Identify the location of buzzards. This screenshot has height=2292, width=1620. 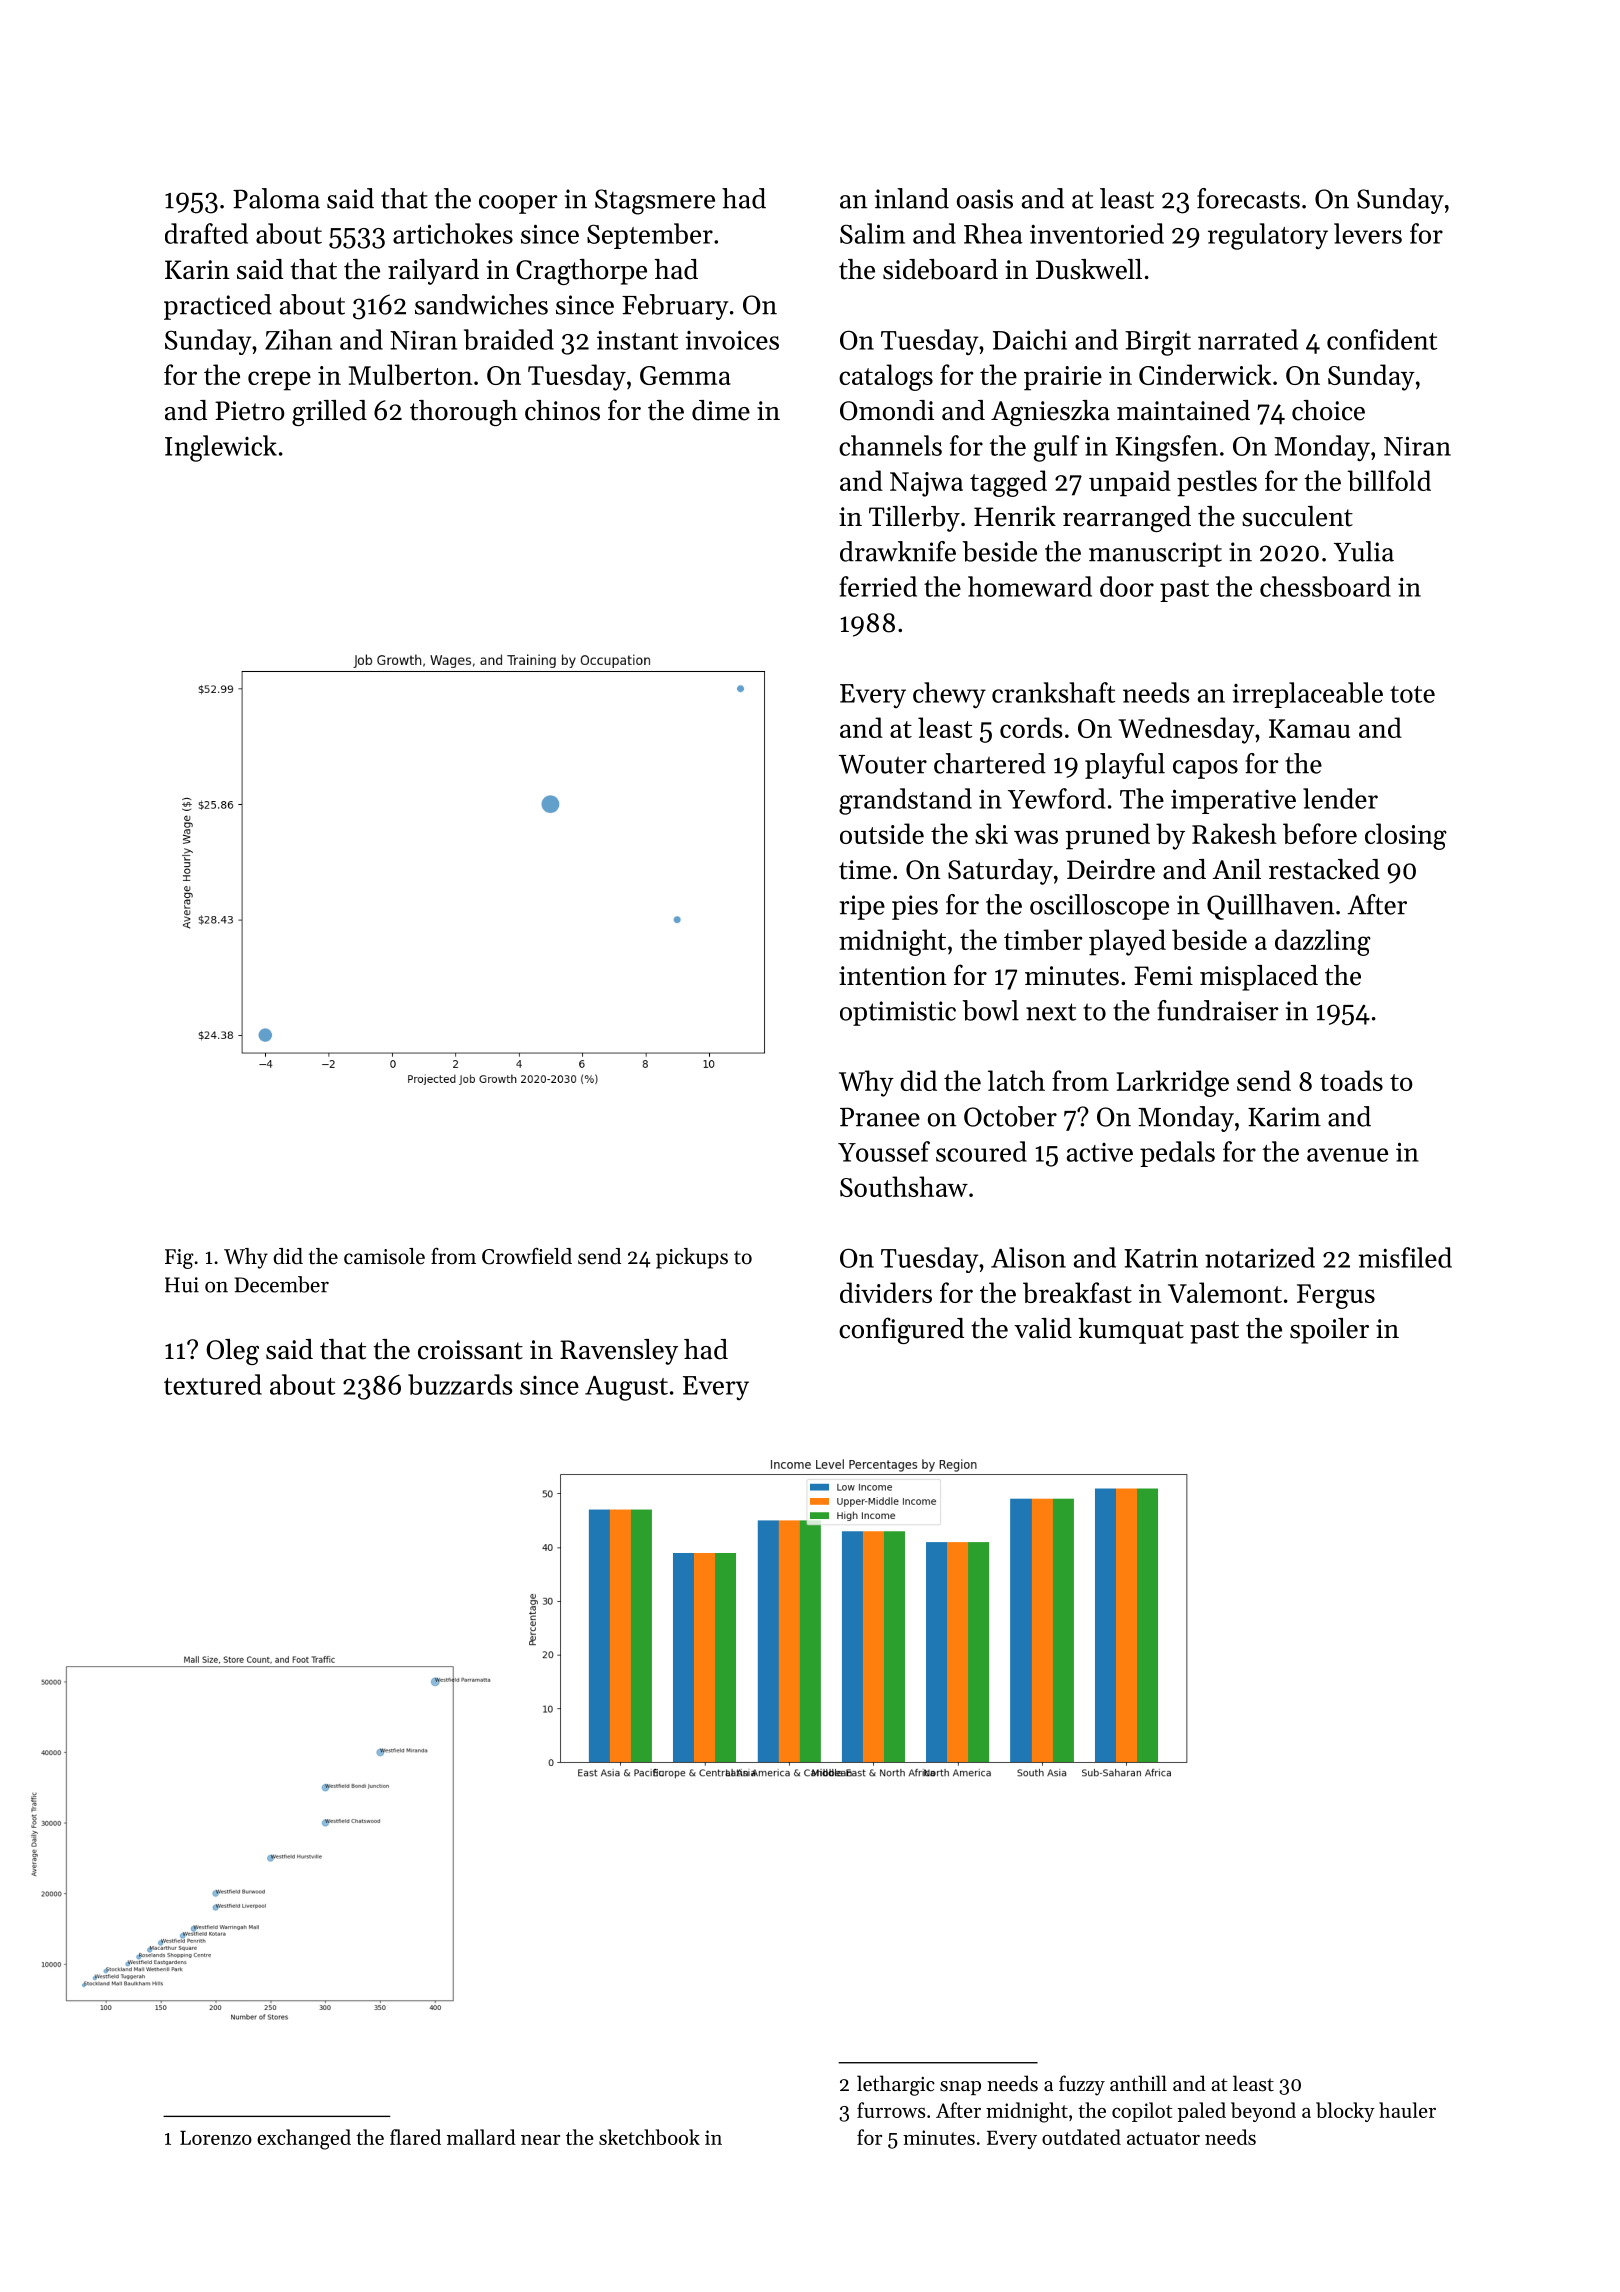
(460, 1384).
